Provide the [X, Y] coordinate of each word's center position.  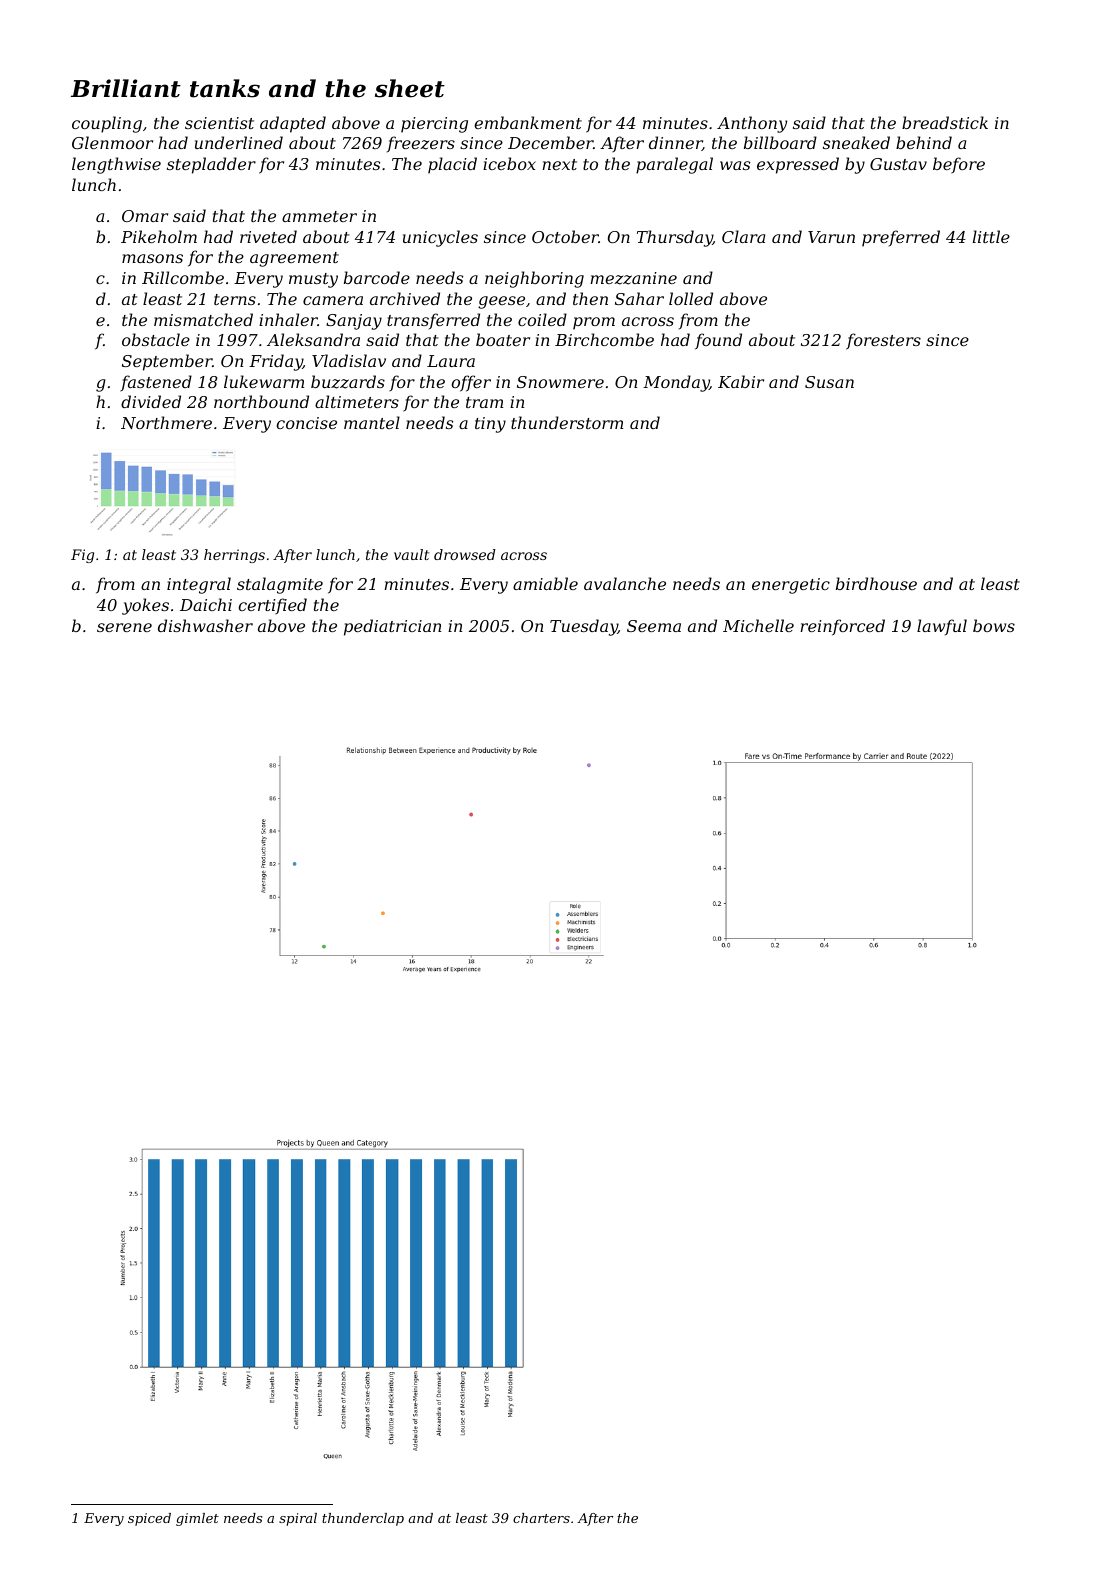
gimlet [197, 1519]
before [959, 165]
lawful [942, 627]
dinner [675, 143]
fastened [156, 383]
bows [994, 625]
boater [503, 339]
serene [124, 627]
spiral [298, 1519]
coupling [107, 124]
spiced [149, 1519]
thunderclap [363, 1519]
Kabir [741, 381]
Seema [654, 626]
